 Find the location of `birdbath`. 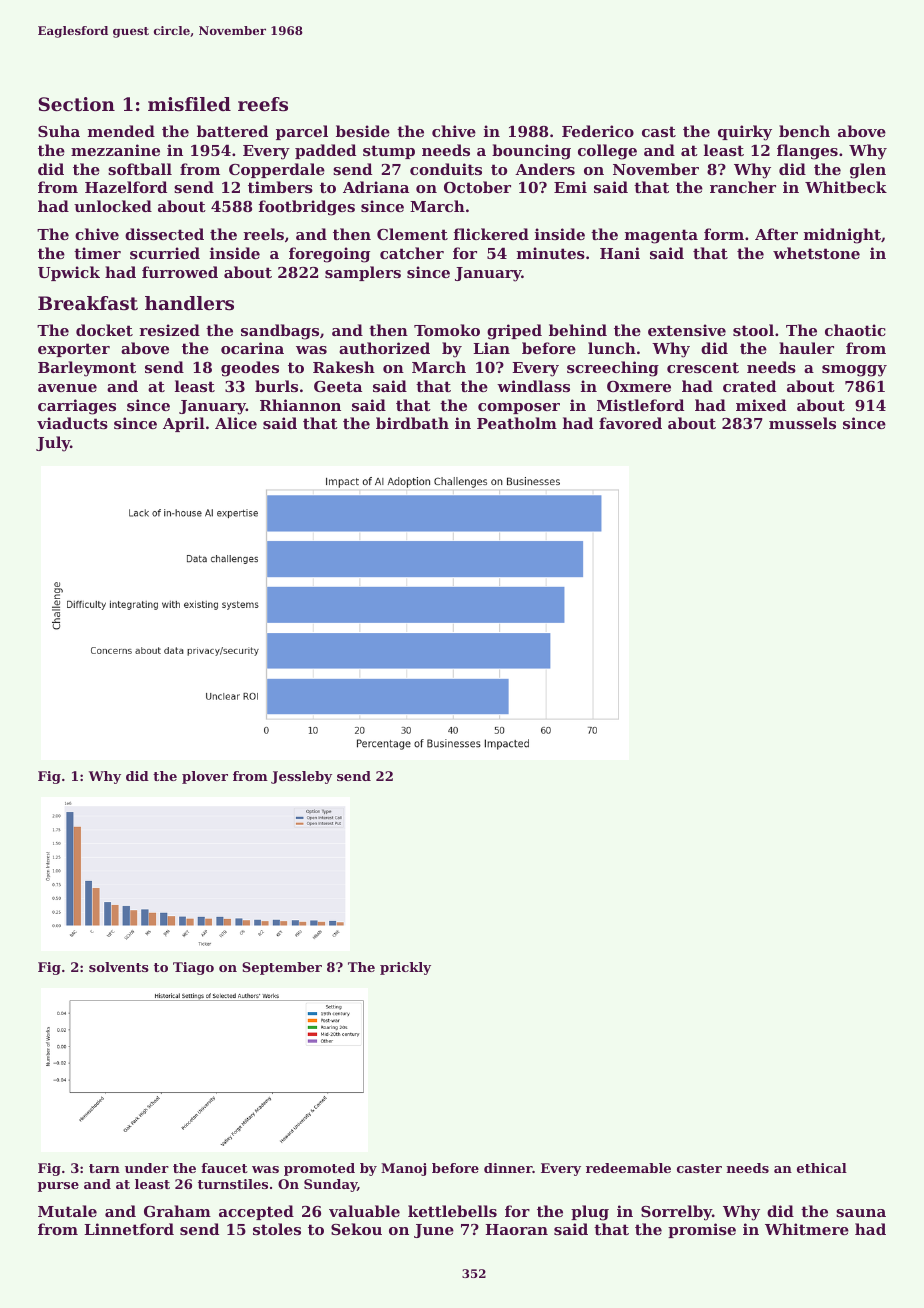

birdbath is located at coordinates (412, 423).
